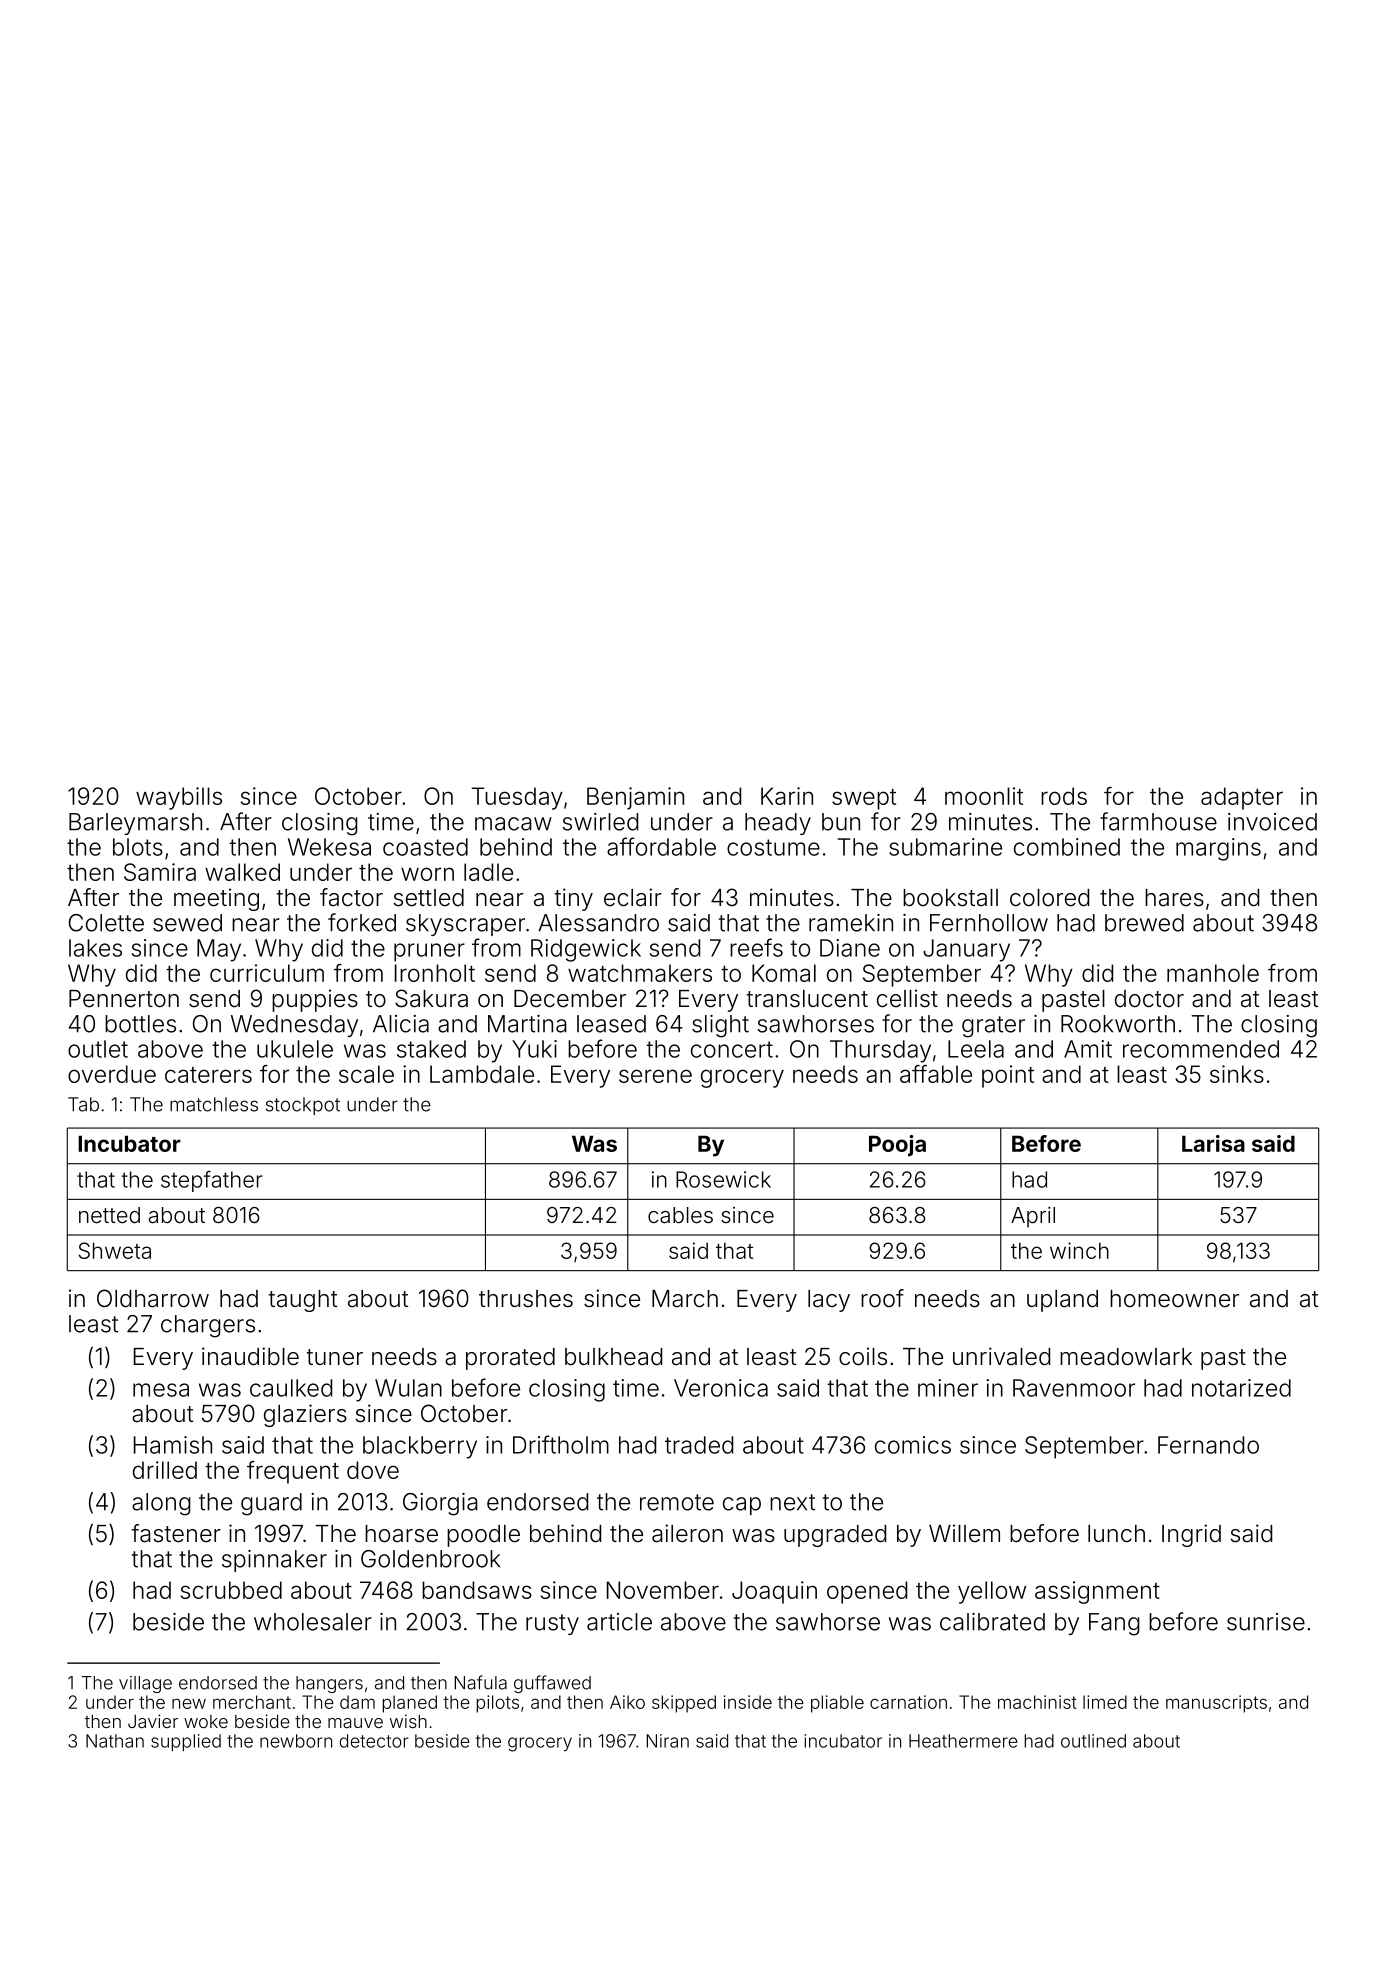 This page has width=1386, height=1969. I want to click on calibrated, so click(992, 1622).
